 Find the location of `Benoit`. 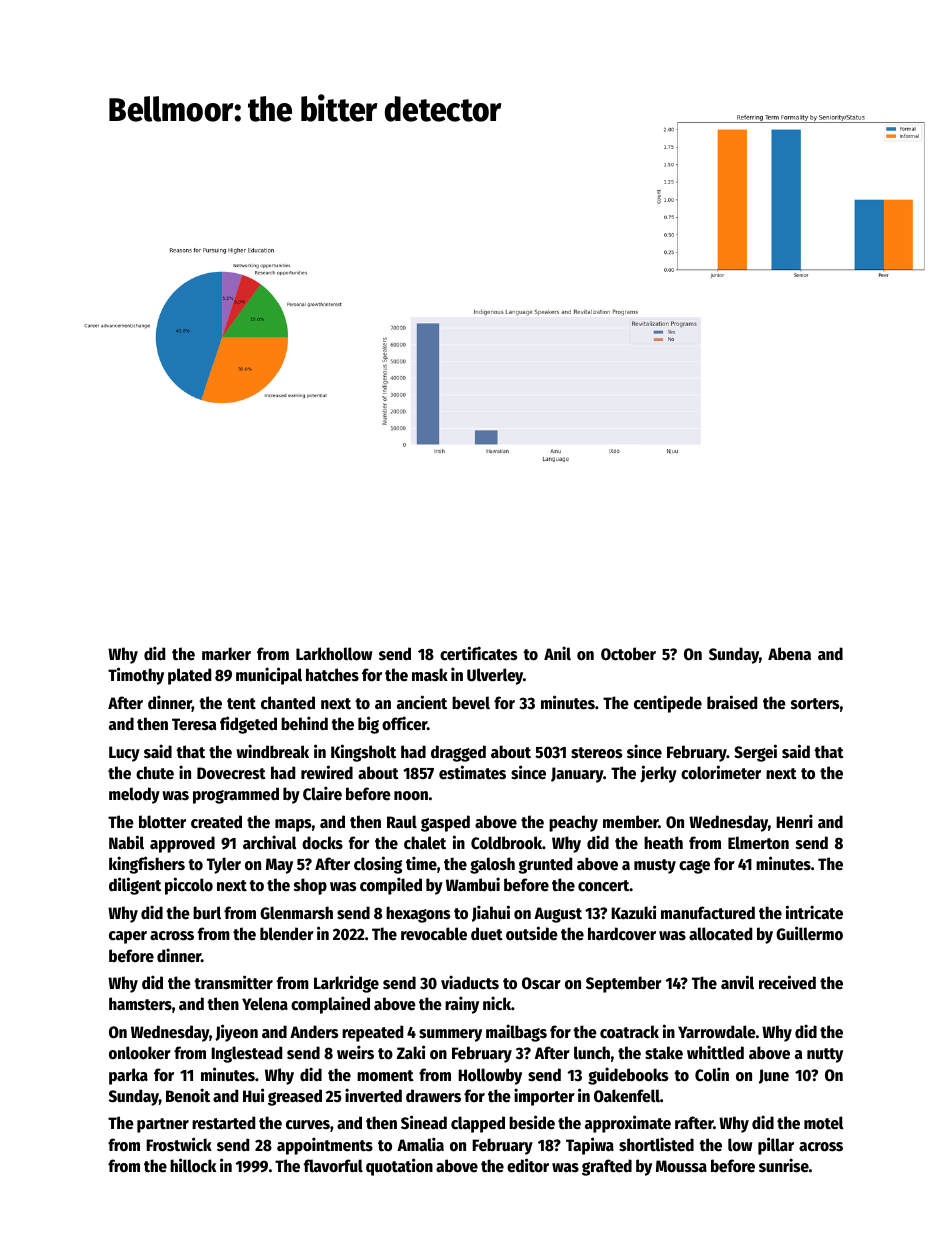

Benoit is located at coordinates (188, 1095).
